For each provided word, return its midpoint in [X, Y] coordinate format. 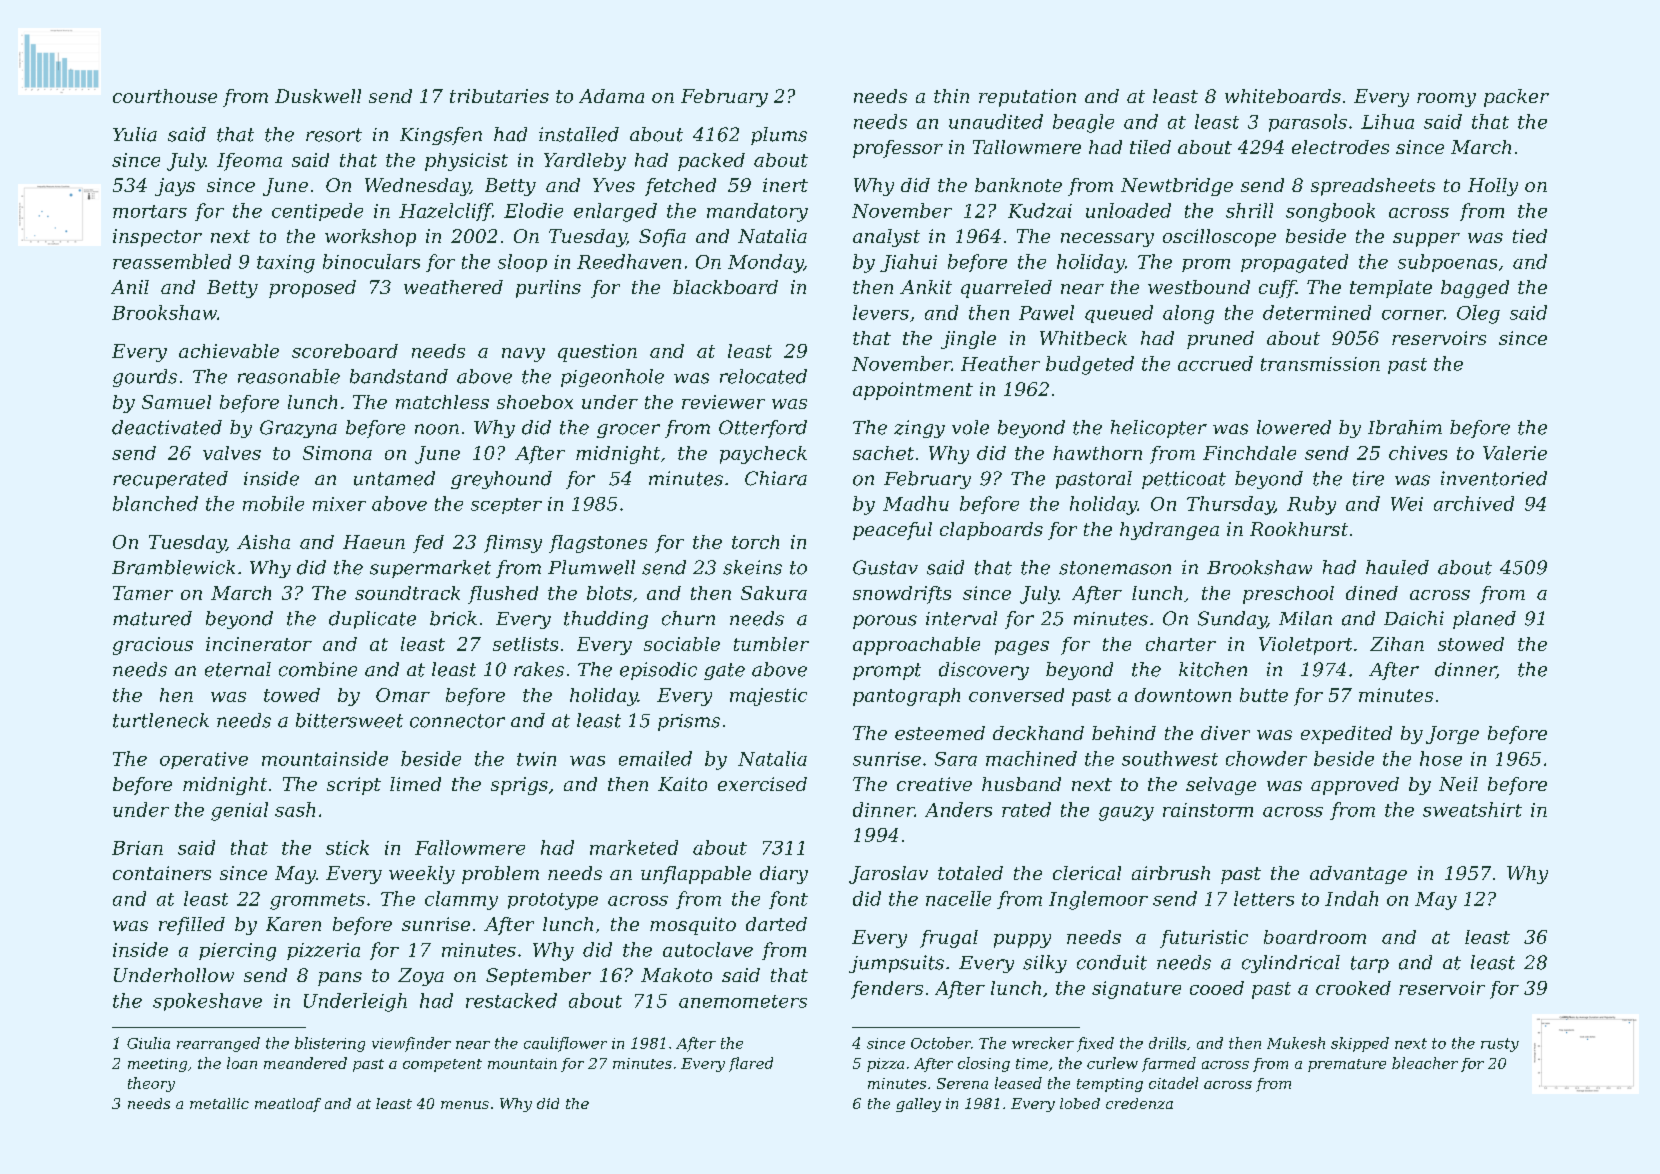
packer [1516, 98]
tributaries [499, 96]
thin [951, 96]
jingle [968, 340]
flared [751, 1064]
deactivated [167, 427]
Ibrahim [1405, 427]
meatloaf [288, 1105]
